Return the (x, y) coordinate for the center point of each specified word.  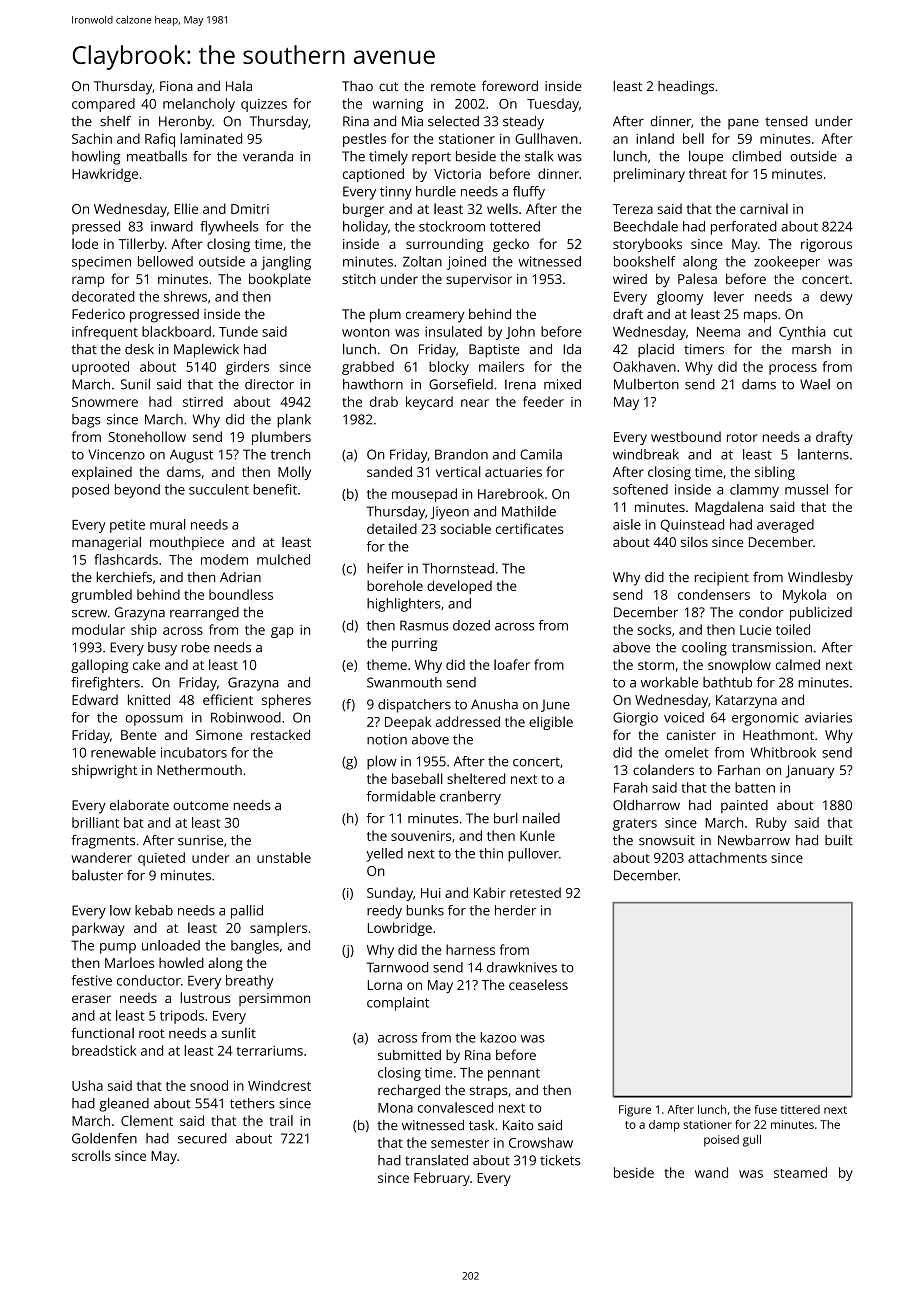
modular (98, 629)
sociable (466, 528)
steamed (800, 1172)
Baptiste (494, 351)
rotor (742, 437)
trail (281, 1120)
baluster (97, 875)
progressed (164, 316)
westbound (686, 436)
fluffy (529, 193)
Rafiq (160, 140)
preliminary (649, 175)
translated (436, 1160)
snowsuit (667, 840)
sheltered (476, 778)
